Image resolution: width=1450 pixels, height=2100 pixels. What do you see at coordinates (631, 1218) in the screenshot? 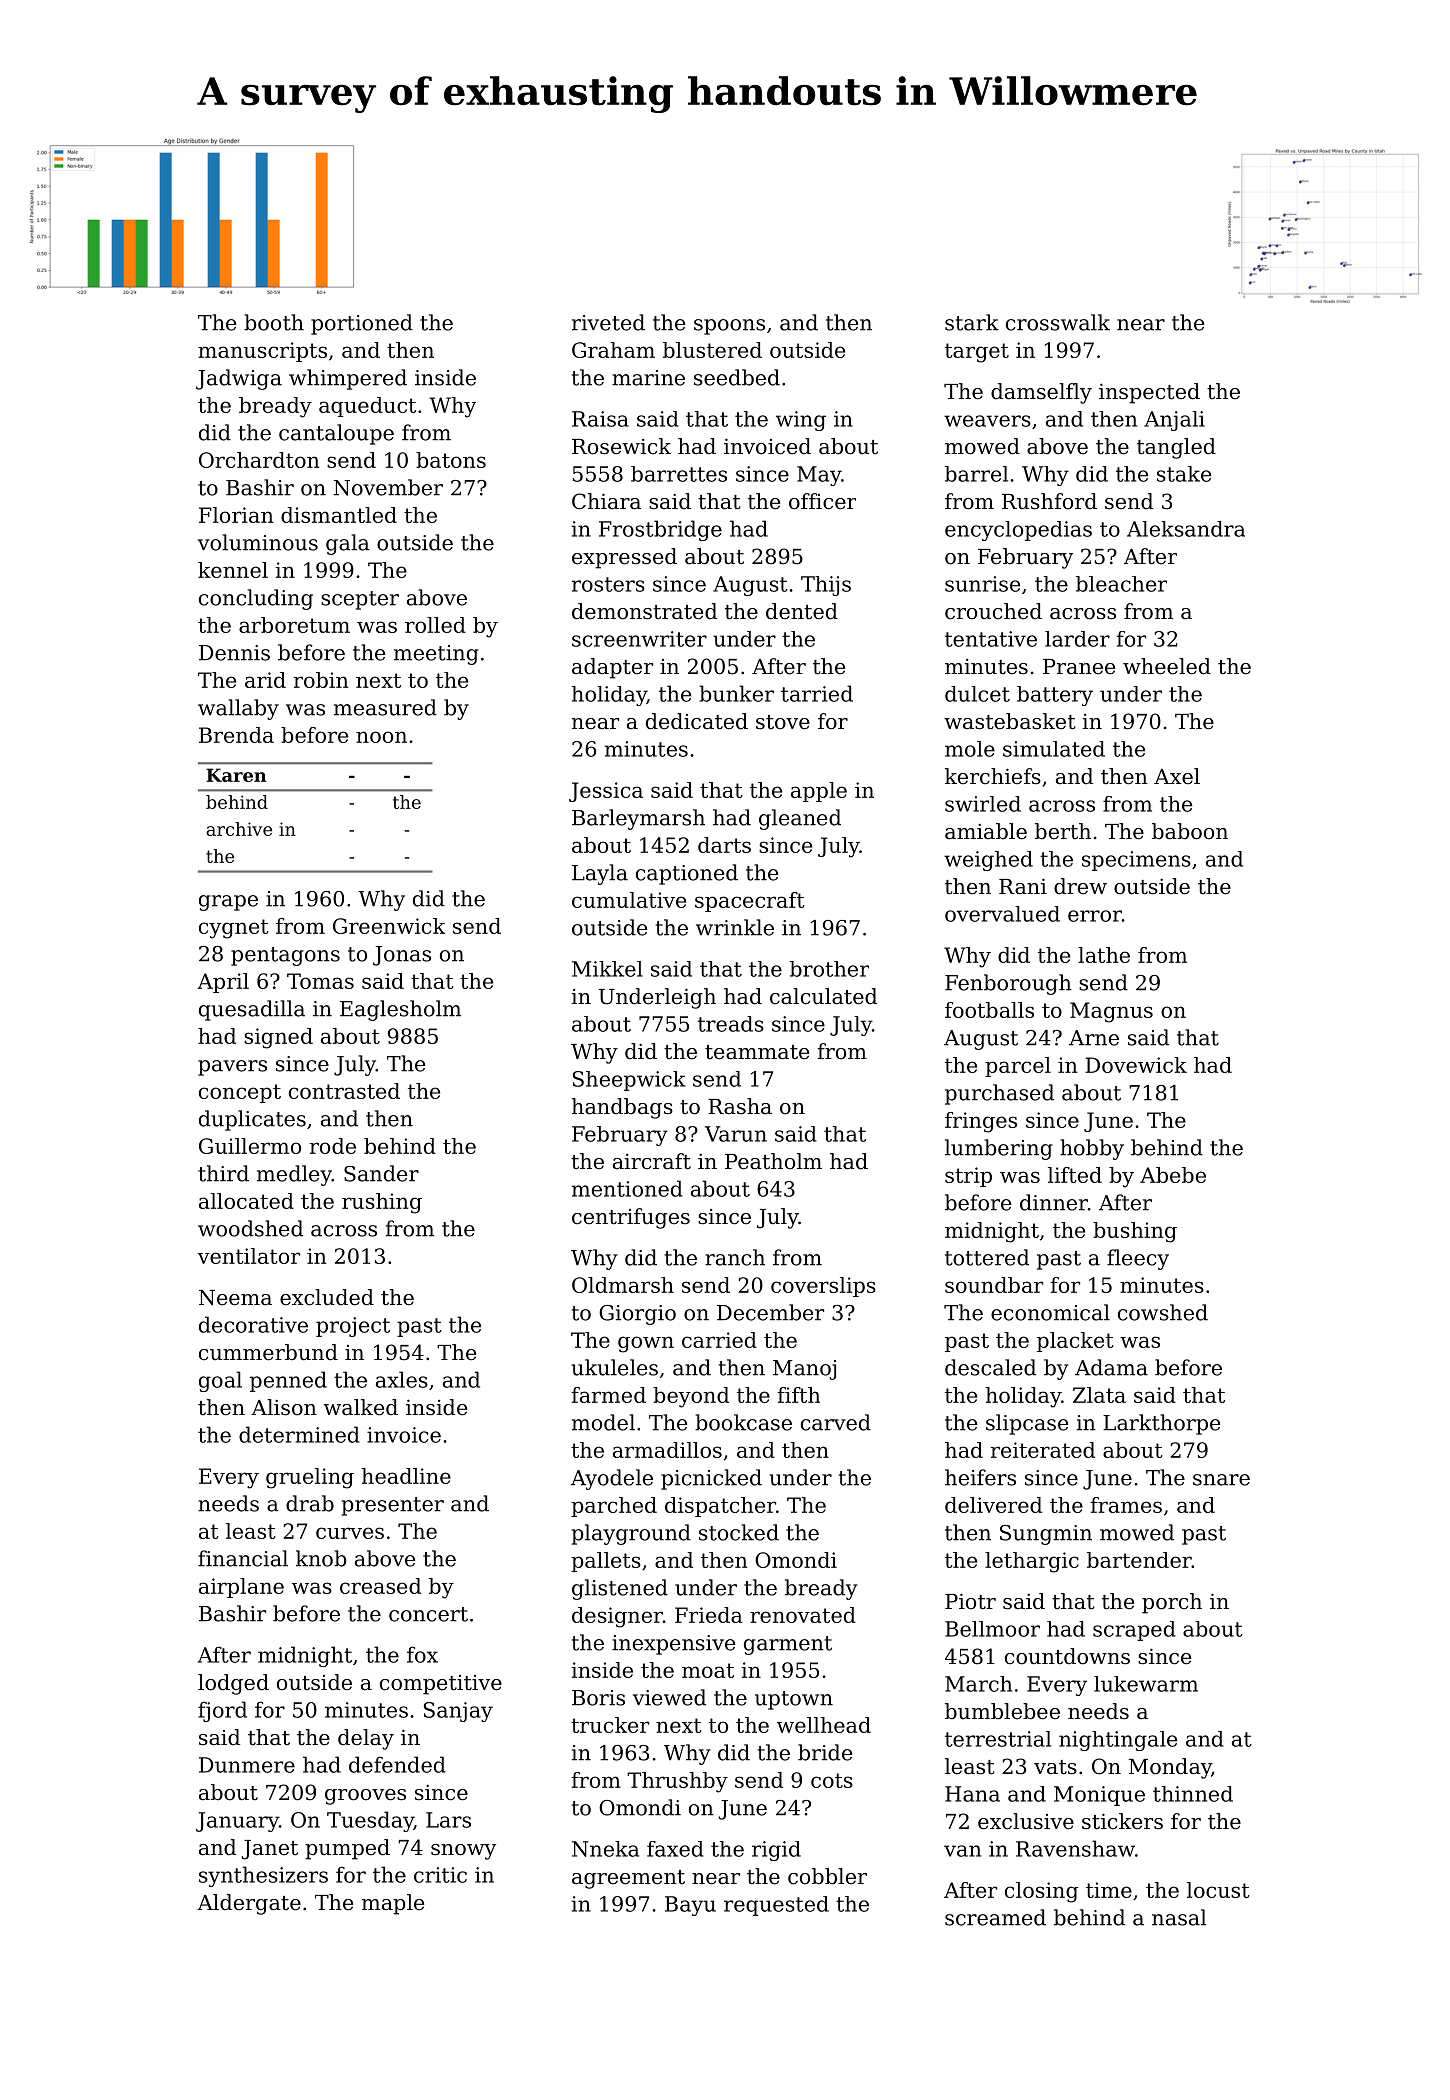
I see `centrifuges` at bounding box center [631, 1218].
